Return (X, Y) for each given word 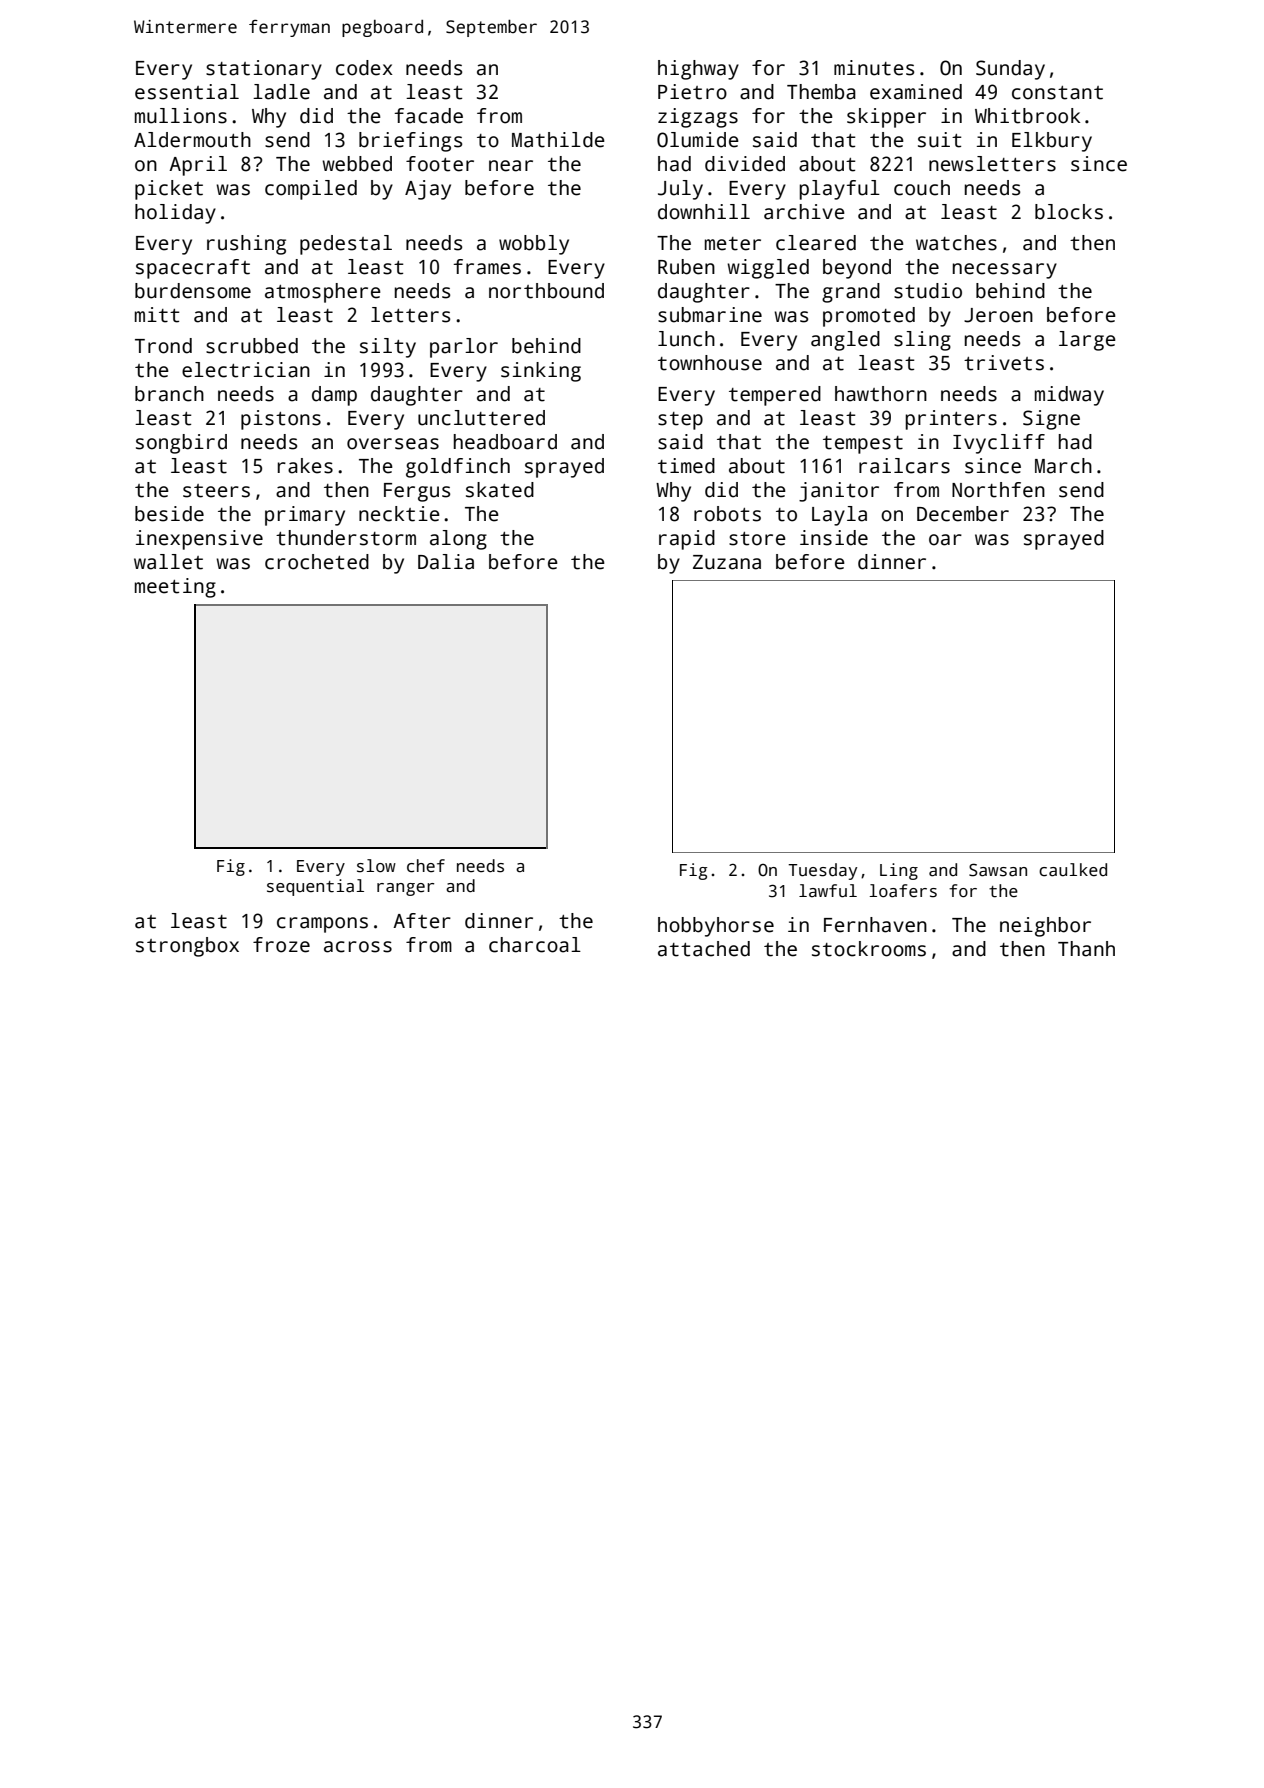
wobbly (534, 245)
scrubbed (252, 346)
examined (916, 92)
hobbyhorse (716, 927)
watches (956, 243)
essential (187, 92)
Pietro (692, 92)
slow (376, 866)
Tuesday (822, 871)
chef (426, 866)
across (358, 947)
